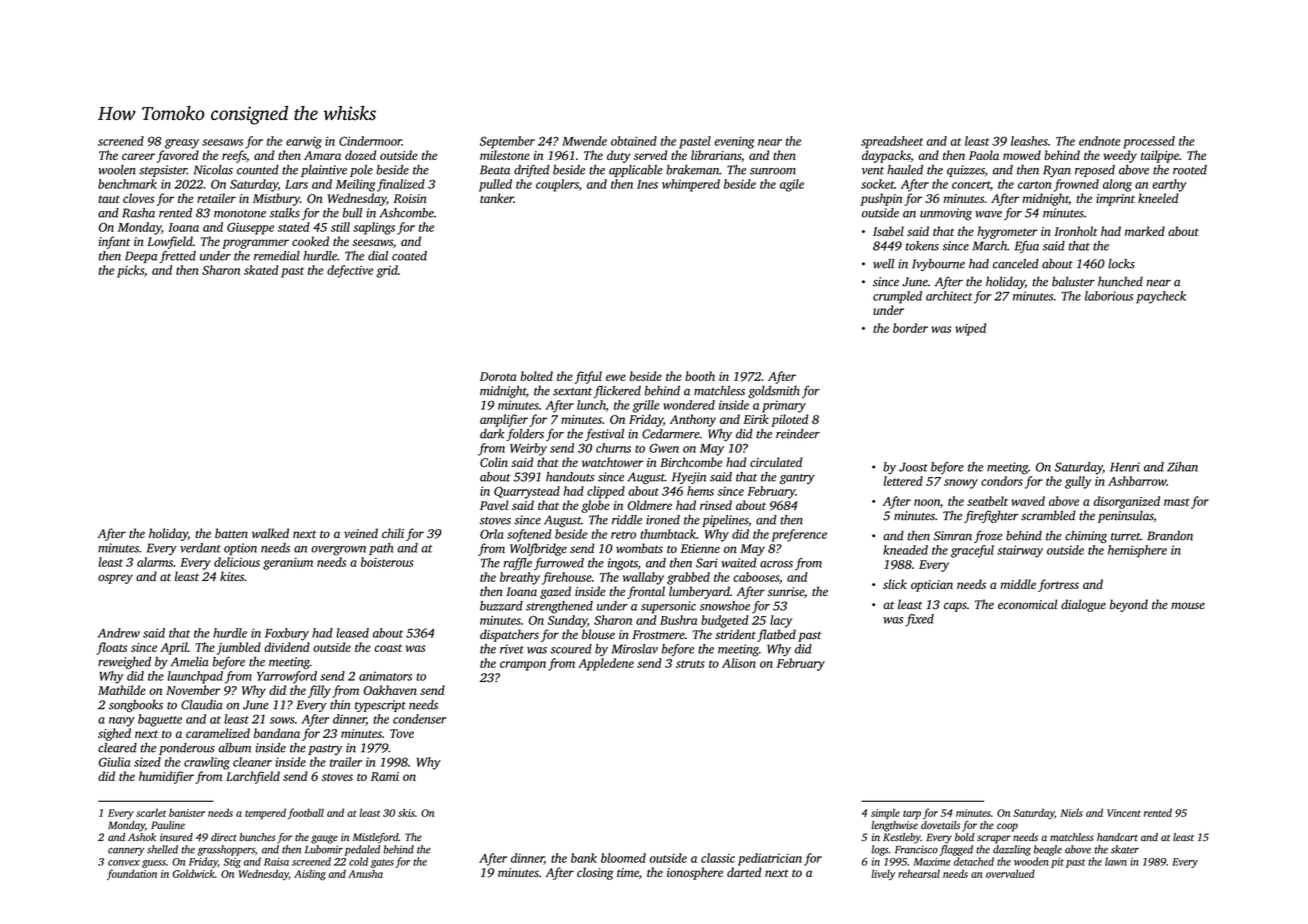  Describe the element at coordinates (306, 813) in the image. I see `football` at that location.
